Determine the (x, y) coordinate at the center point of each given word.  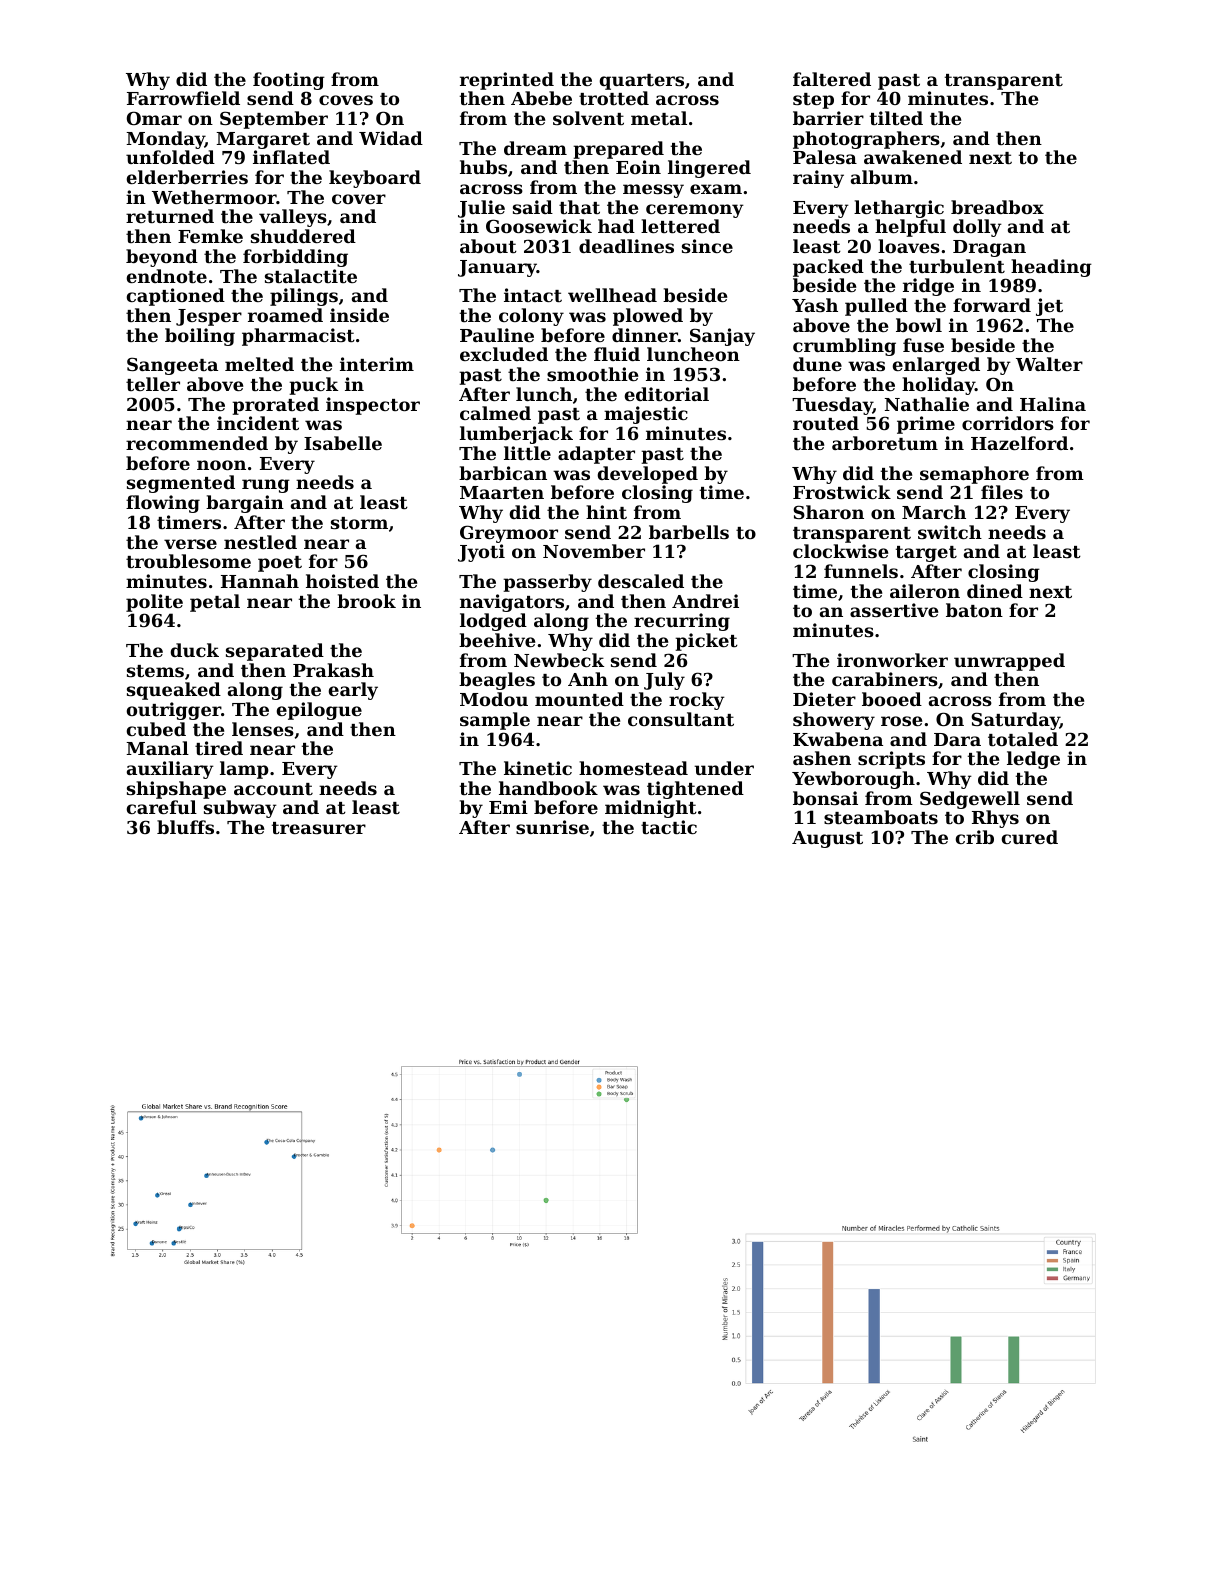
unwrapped (1009, 662)
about (488, 246)
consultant (681, 719)
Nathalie (927, 404)
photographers (866, 140)
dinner (645, 335)
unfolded (170, 157)
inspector (373, 406)
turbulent (957, 266)
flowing (163, 504)
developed (648, 475)
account (273, 789)
